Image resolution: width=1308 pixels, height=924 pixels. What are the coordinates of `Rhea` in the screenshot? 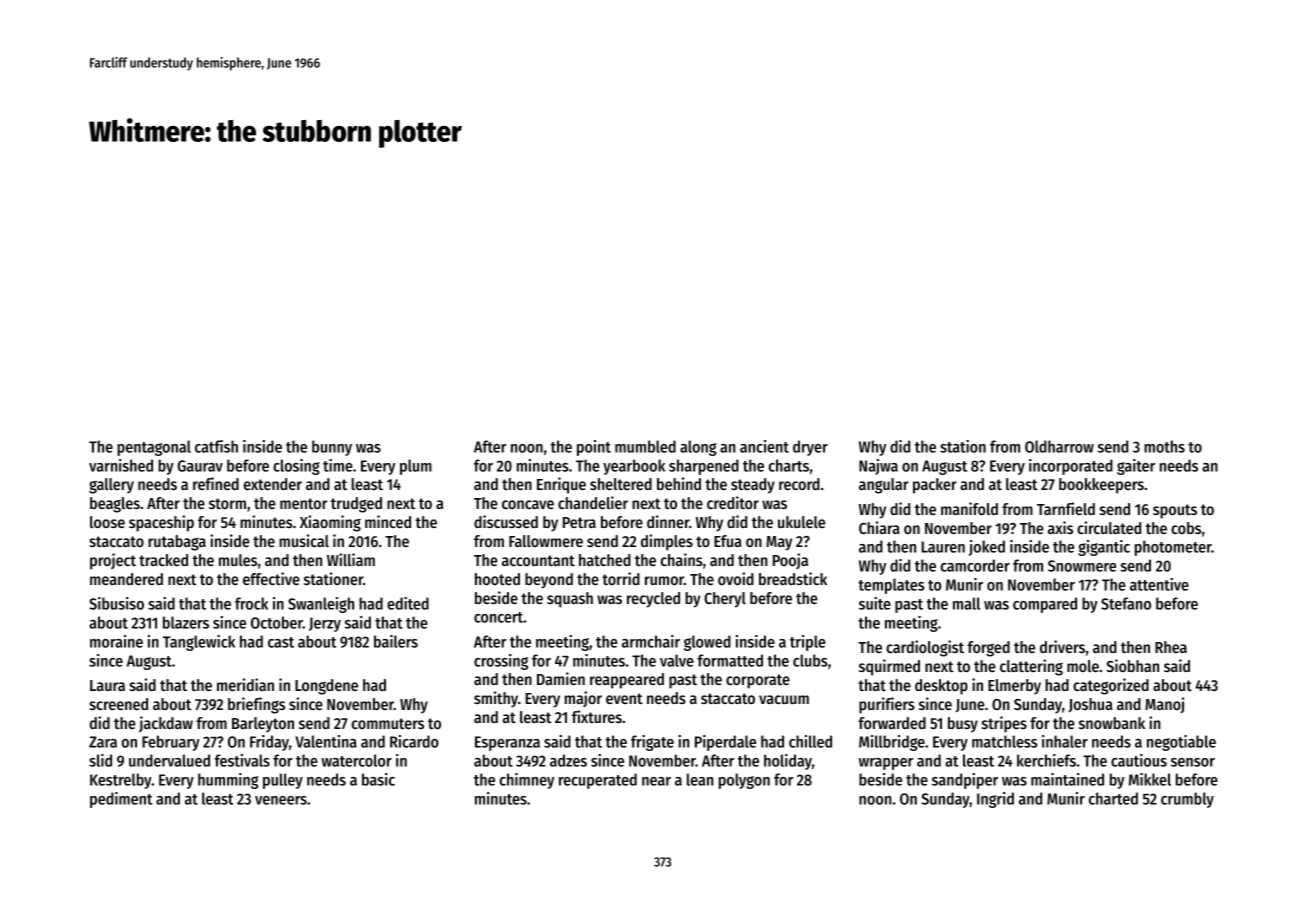 It's located at (1171, 647).
